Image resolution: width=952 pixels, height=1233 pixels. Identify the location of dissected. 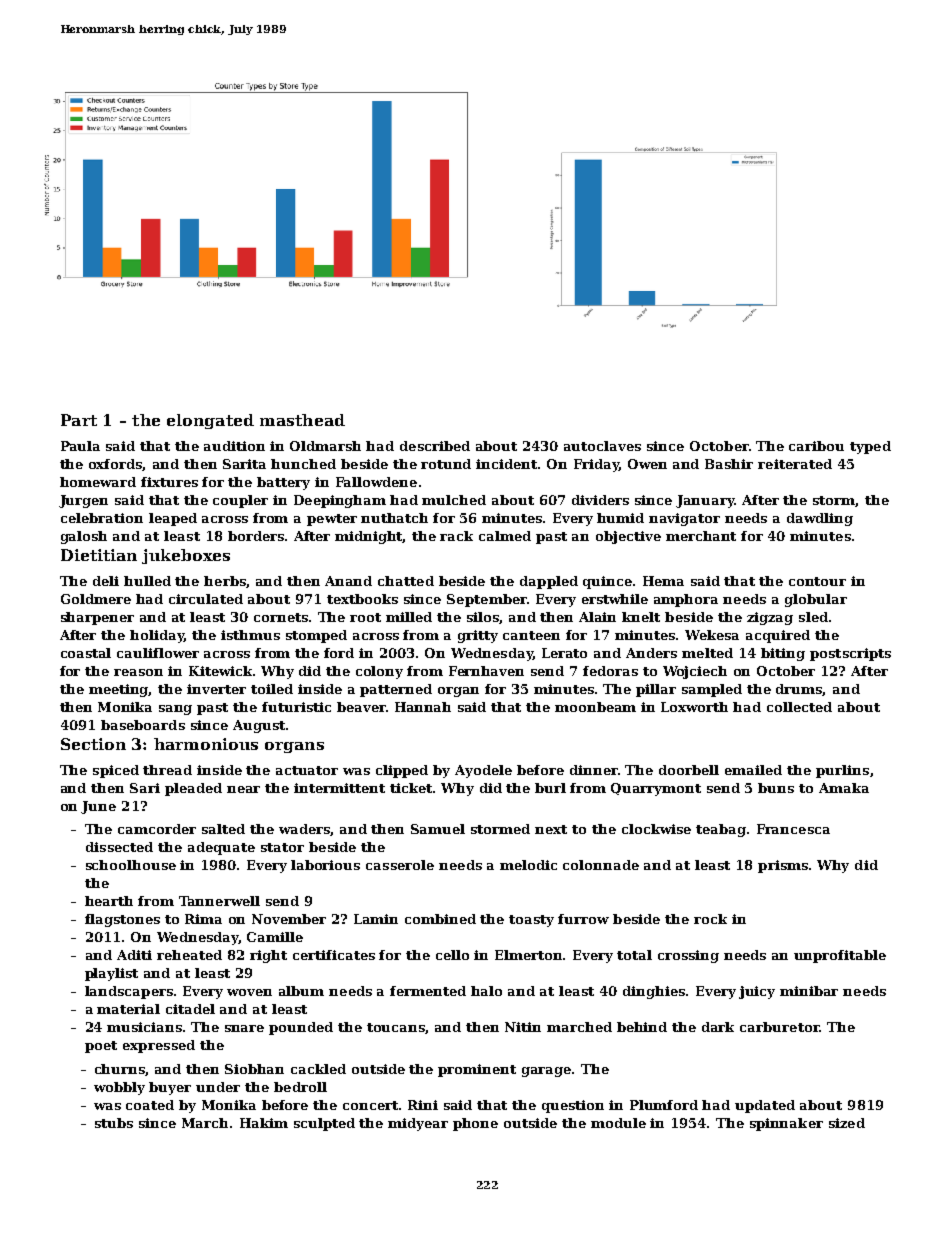
(119, 847).
